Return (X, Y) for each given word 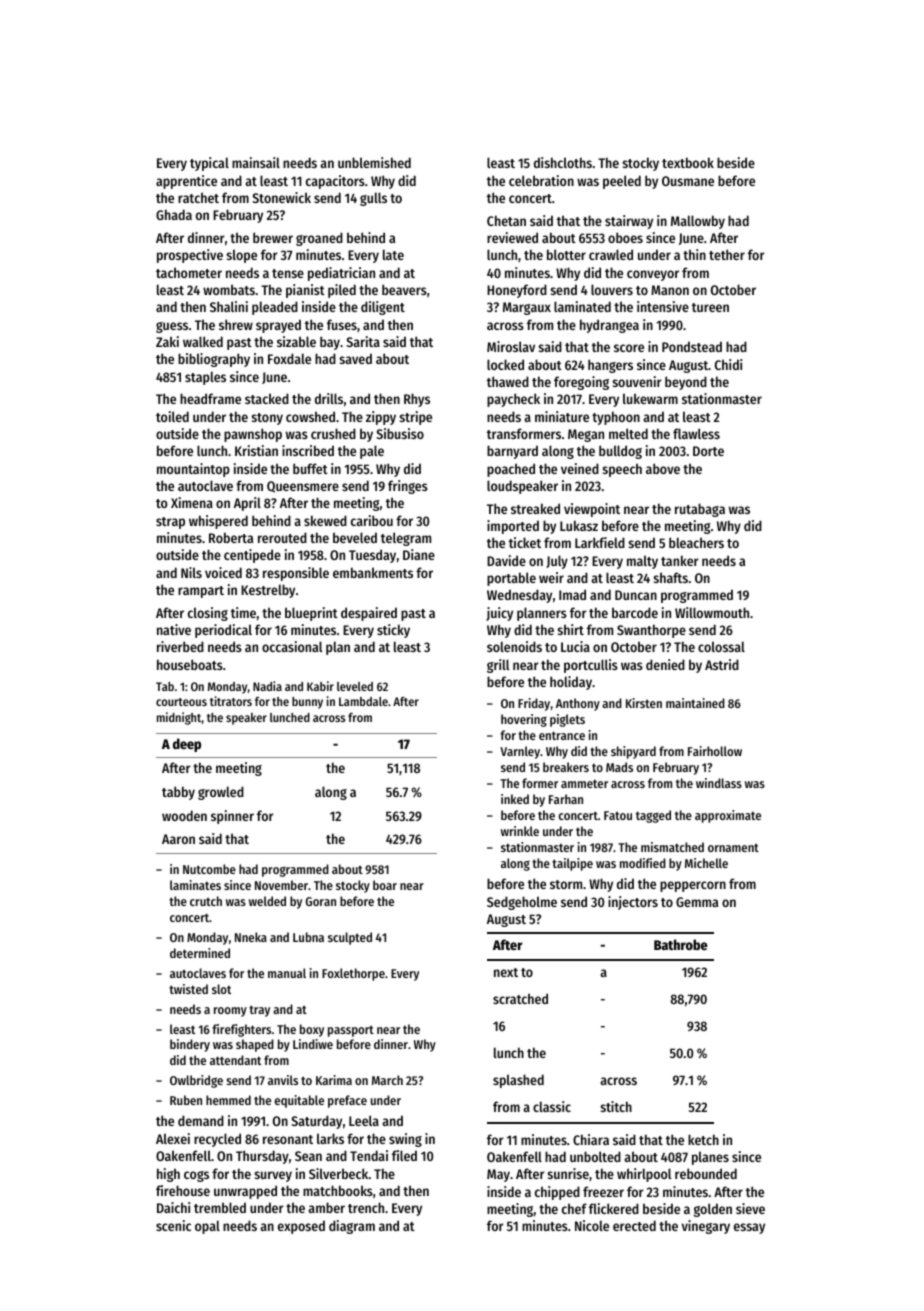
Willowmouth (712, 612)
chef (574, 1208)
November (281, 885)
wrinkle (520, 831)
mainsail (256, 162)
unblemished (374, 162)
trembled (220, 1207)
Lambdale (363, 701)
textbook (688, 162)
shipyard (633, 752)
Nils (191, 572)
